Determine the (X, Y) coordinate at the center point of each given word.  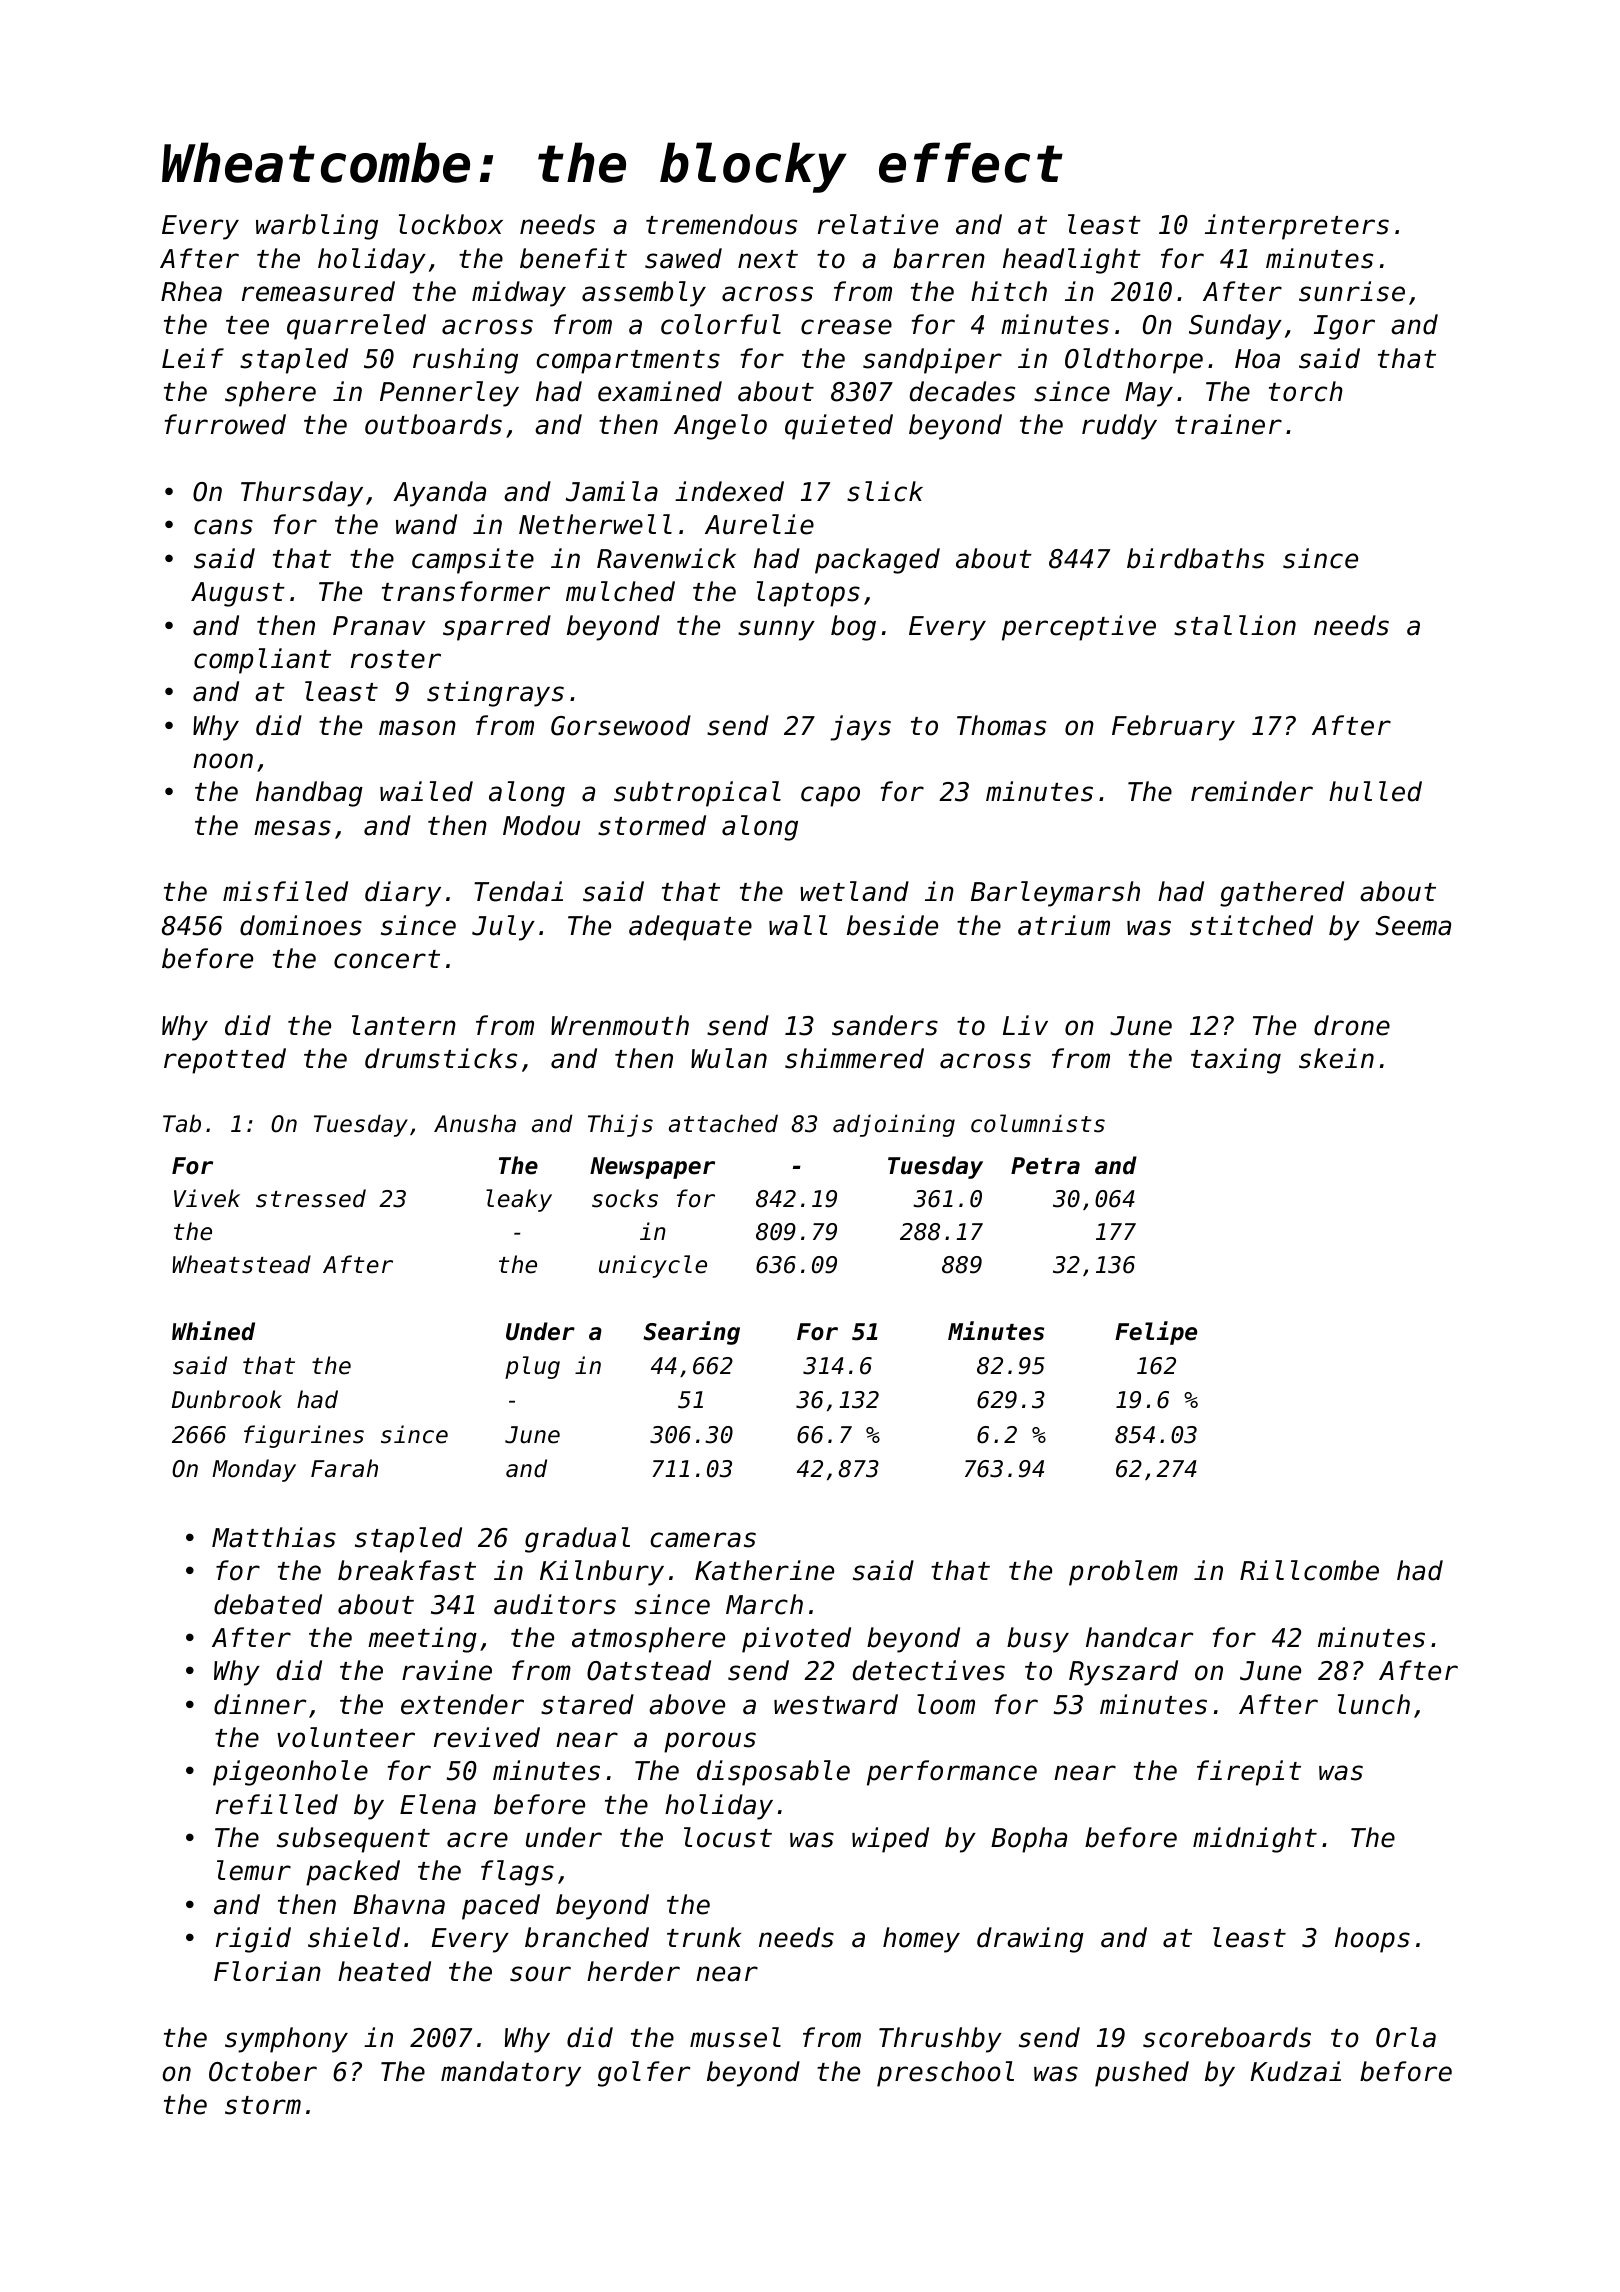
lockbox (451, 224)
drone (1352, 1025)
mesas (292, 828)
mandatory (511, 2074)
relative (878, 224)
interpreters (1297, 227)
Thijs (620, 1125)
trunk (704, 1937)
